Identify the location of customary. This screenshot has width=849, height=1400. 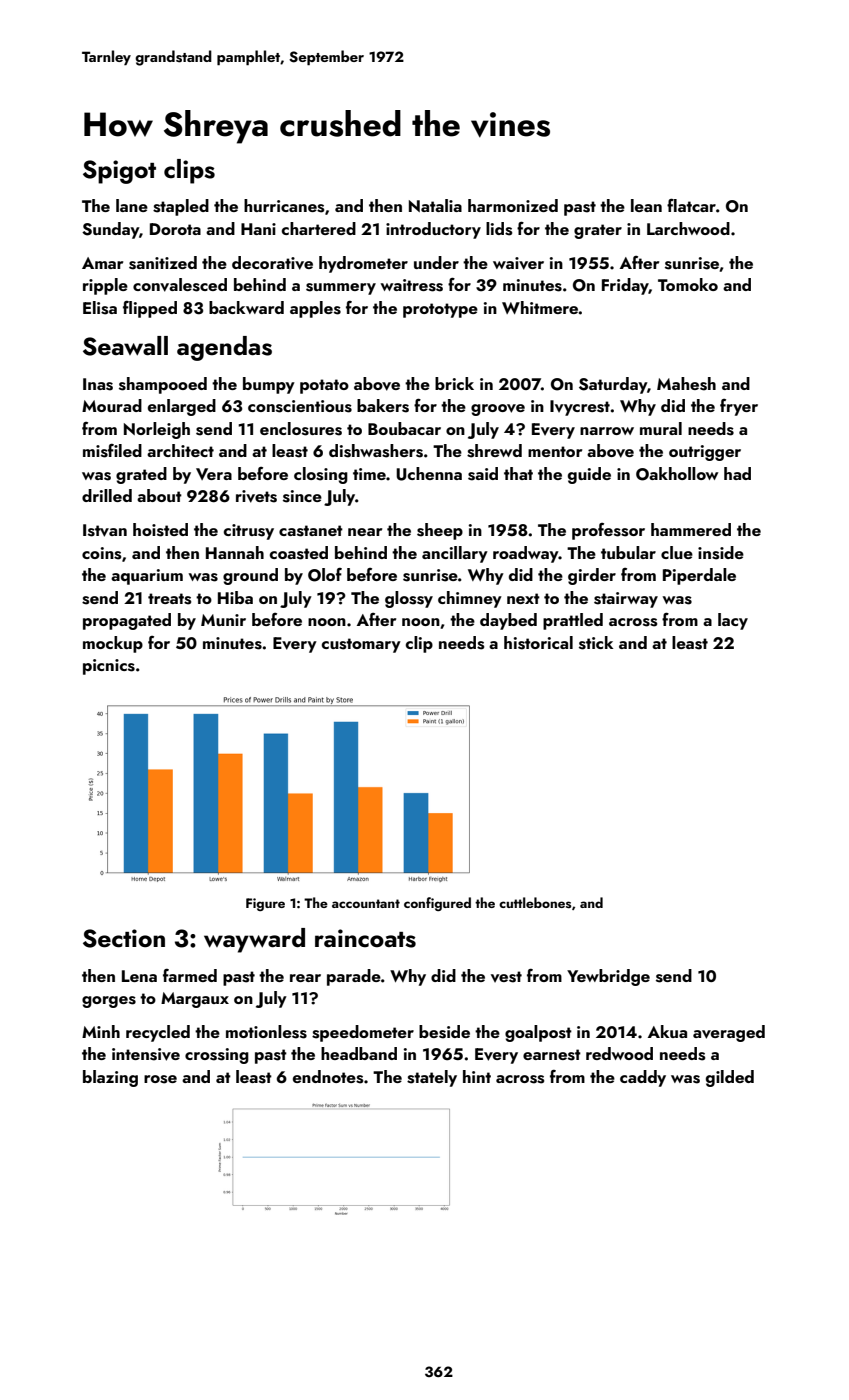
(361, 645).
